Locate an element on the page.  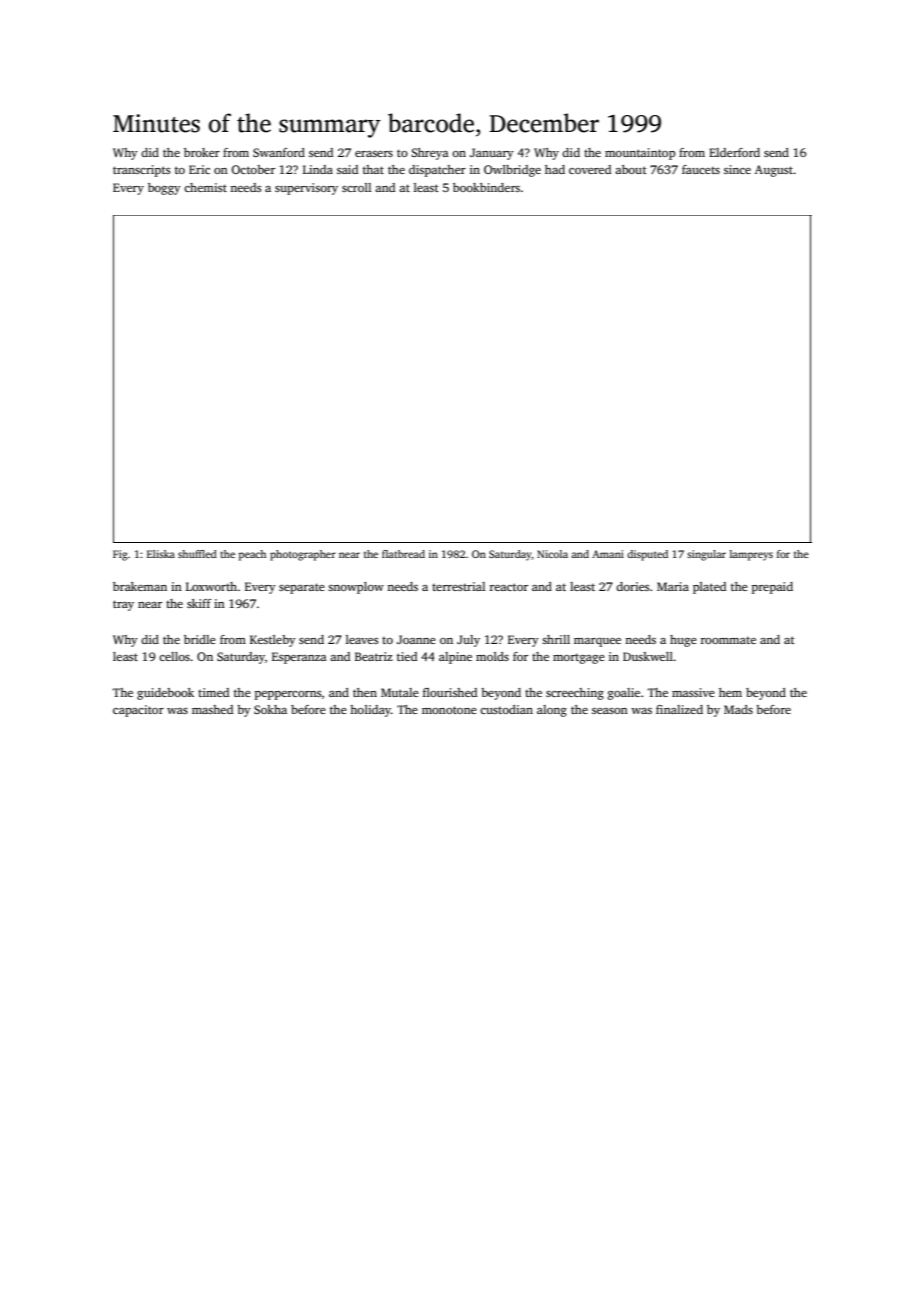
holiday is located at coordinates (370, 711).
